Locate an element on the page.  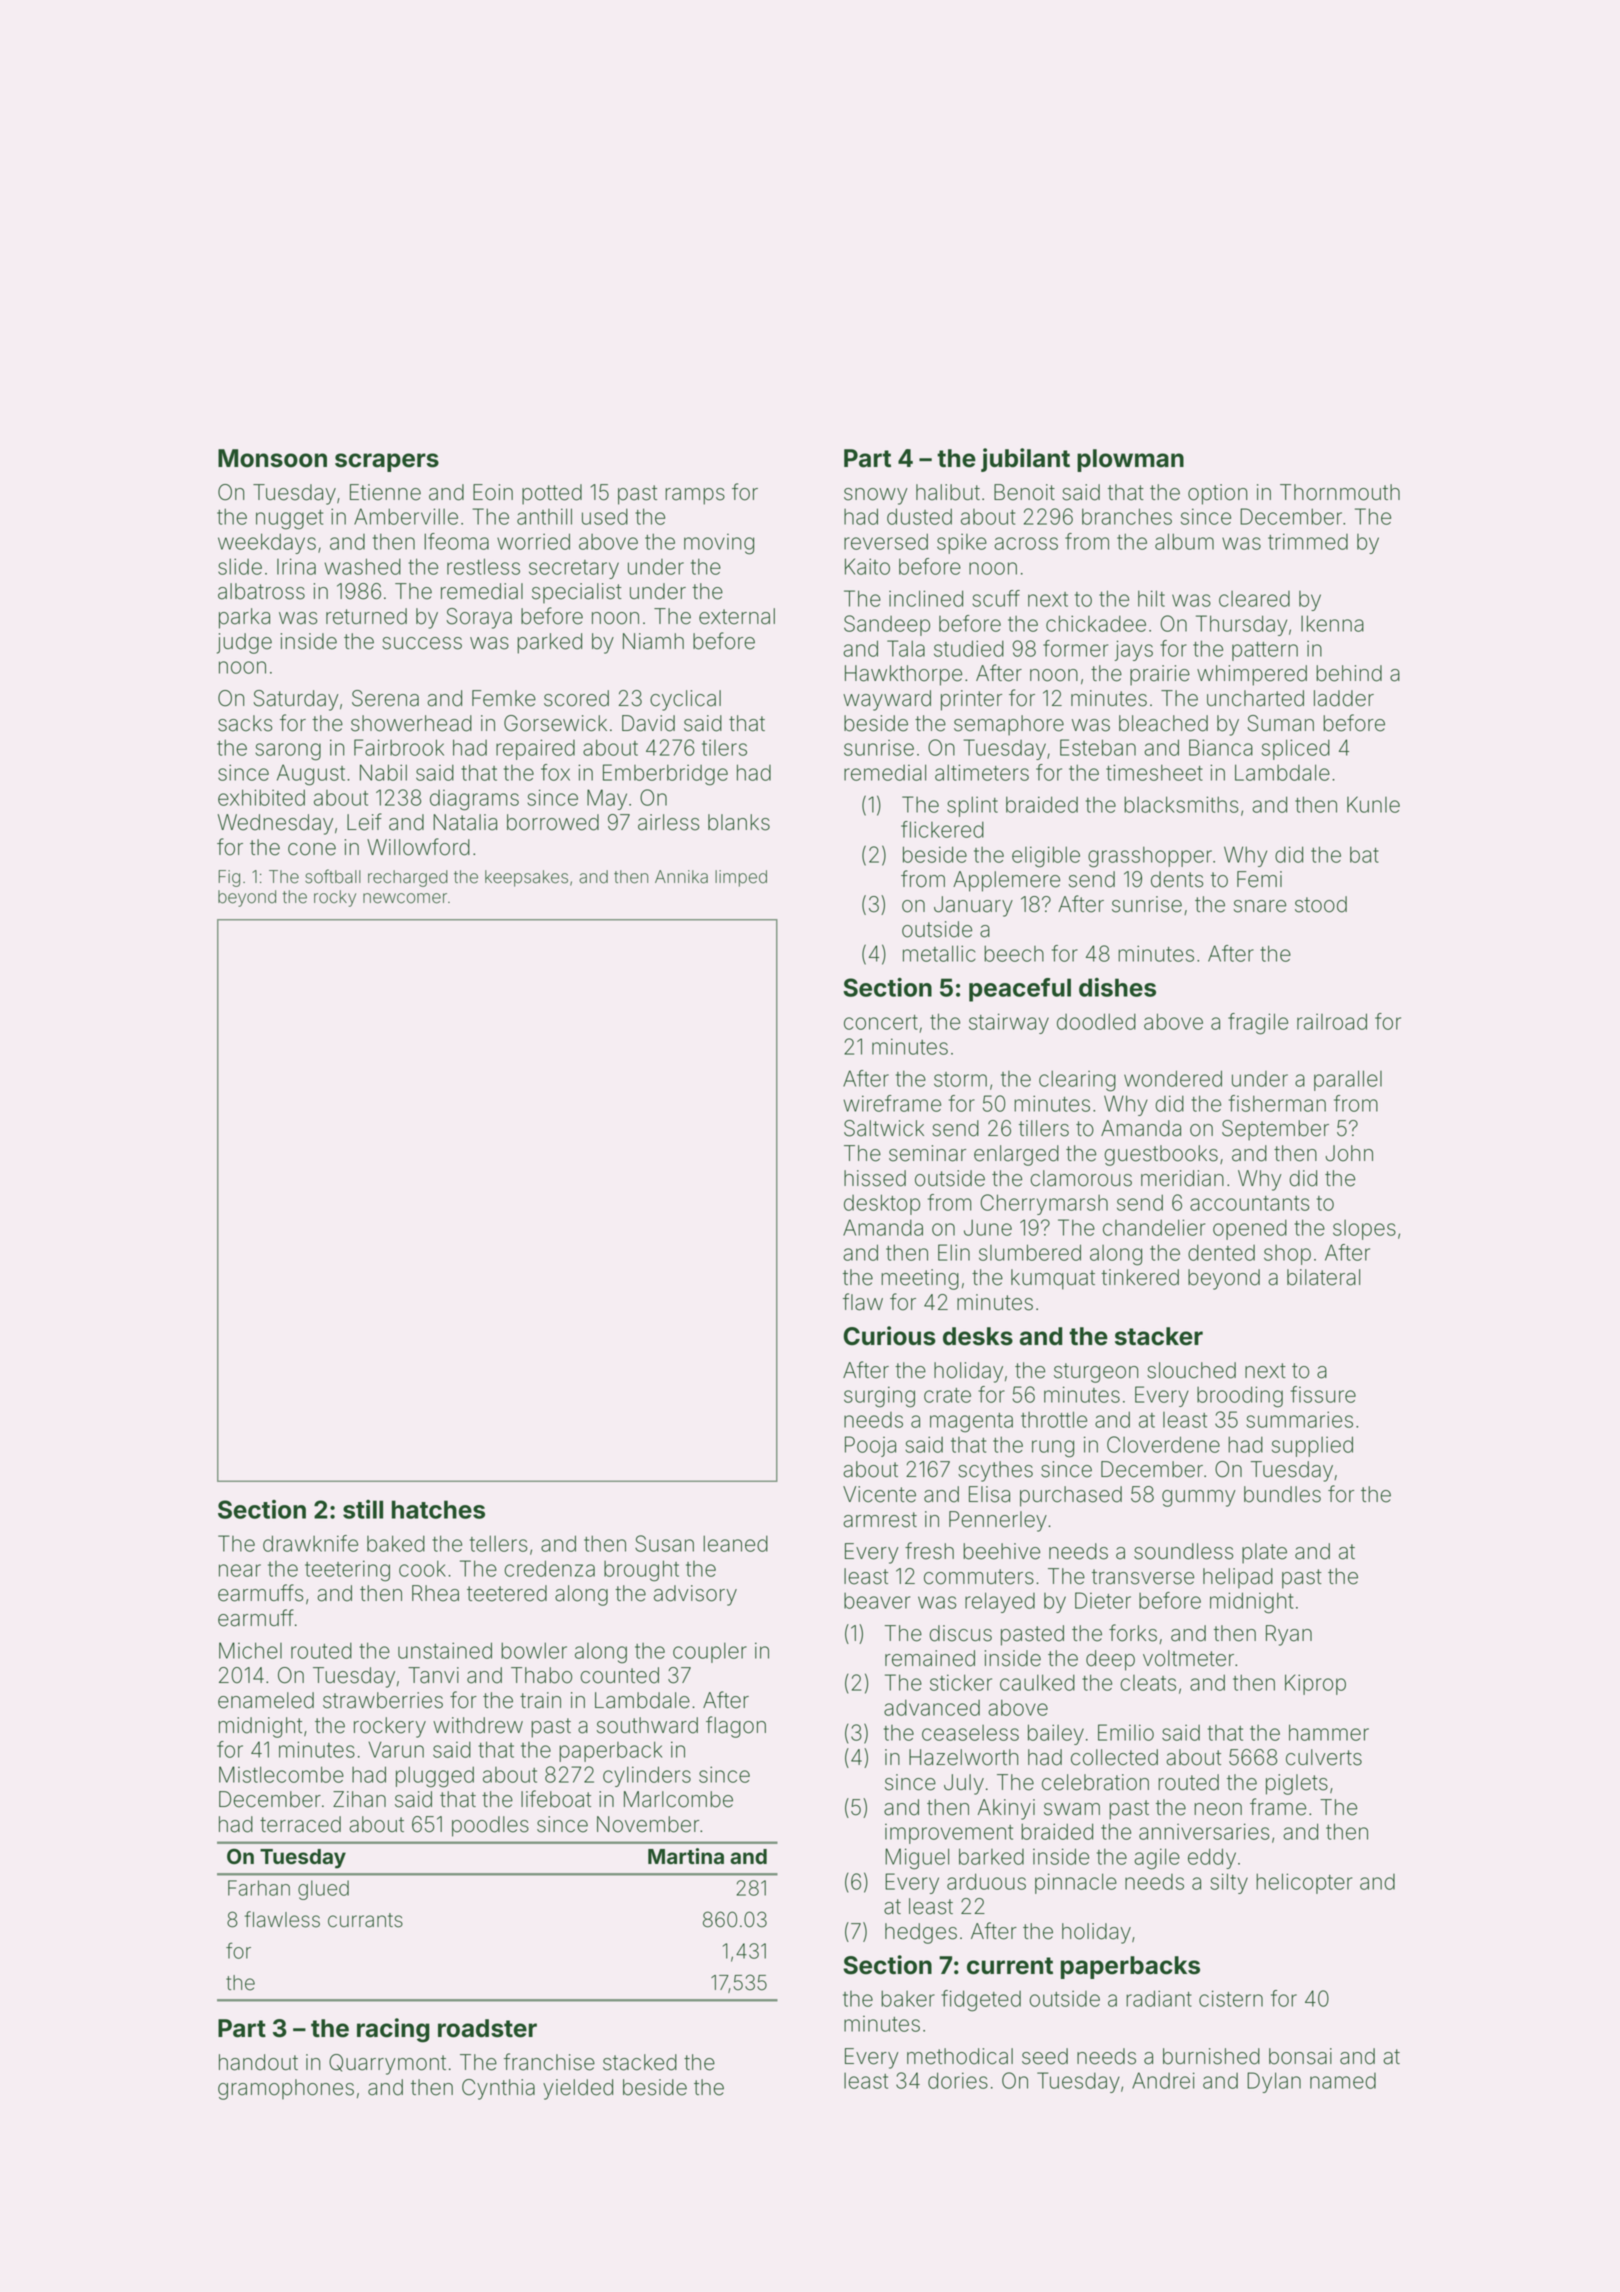
repaired is located at coordinates (535, 749).
